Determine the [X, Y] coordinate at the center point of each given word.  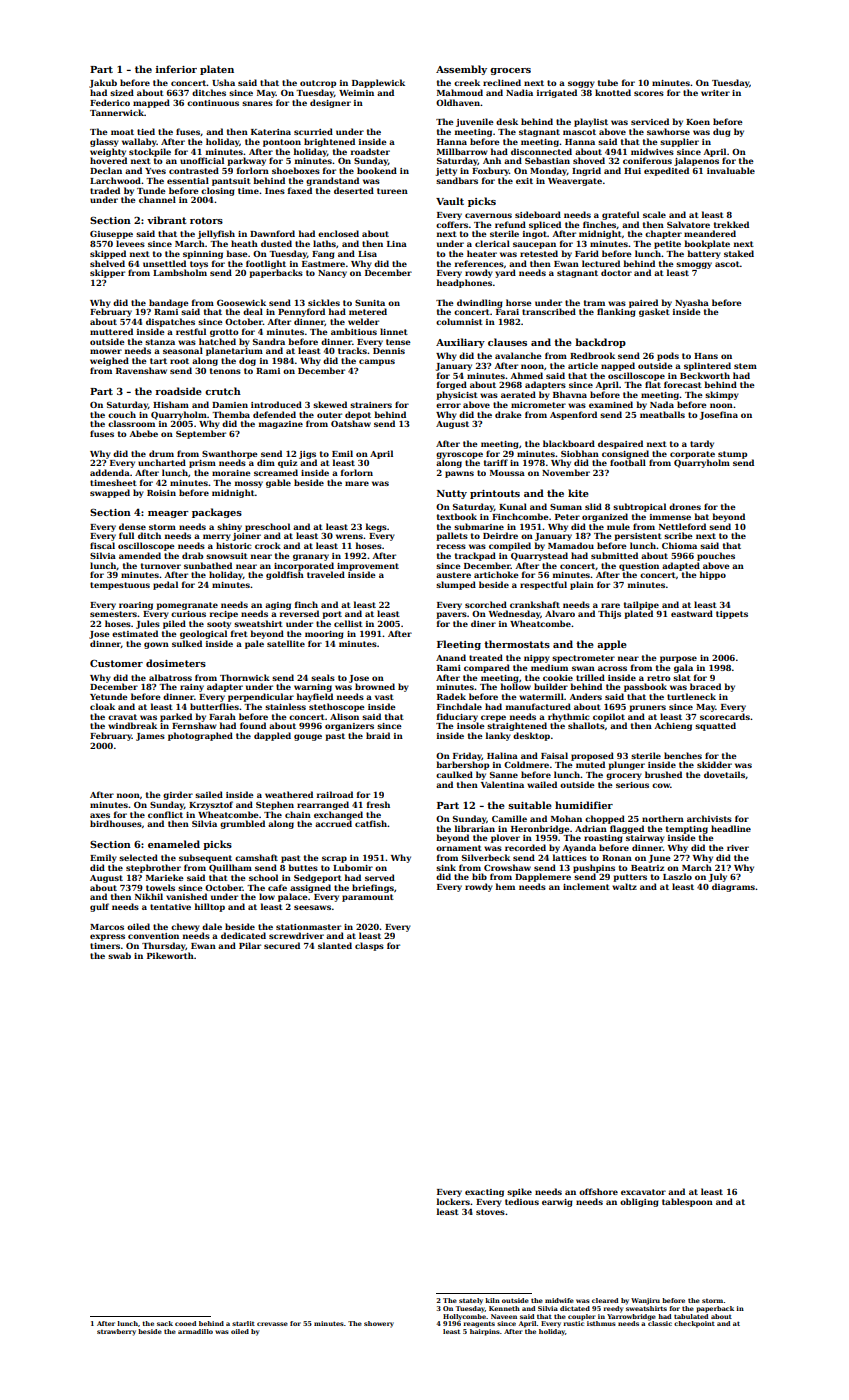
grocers [510, 71]
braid [378, 735]
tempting [687, 830]
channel [157, 199]
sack [165, 1323]
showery [379, 1324]
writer [715, 93]
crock [268, 545]
